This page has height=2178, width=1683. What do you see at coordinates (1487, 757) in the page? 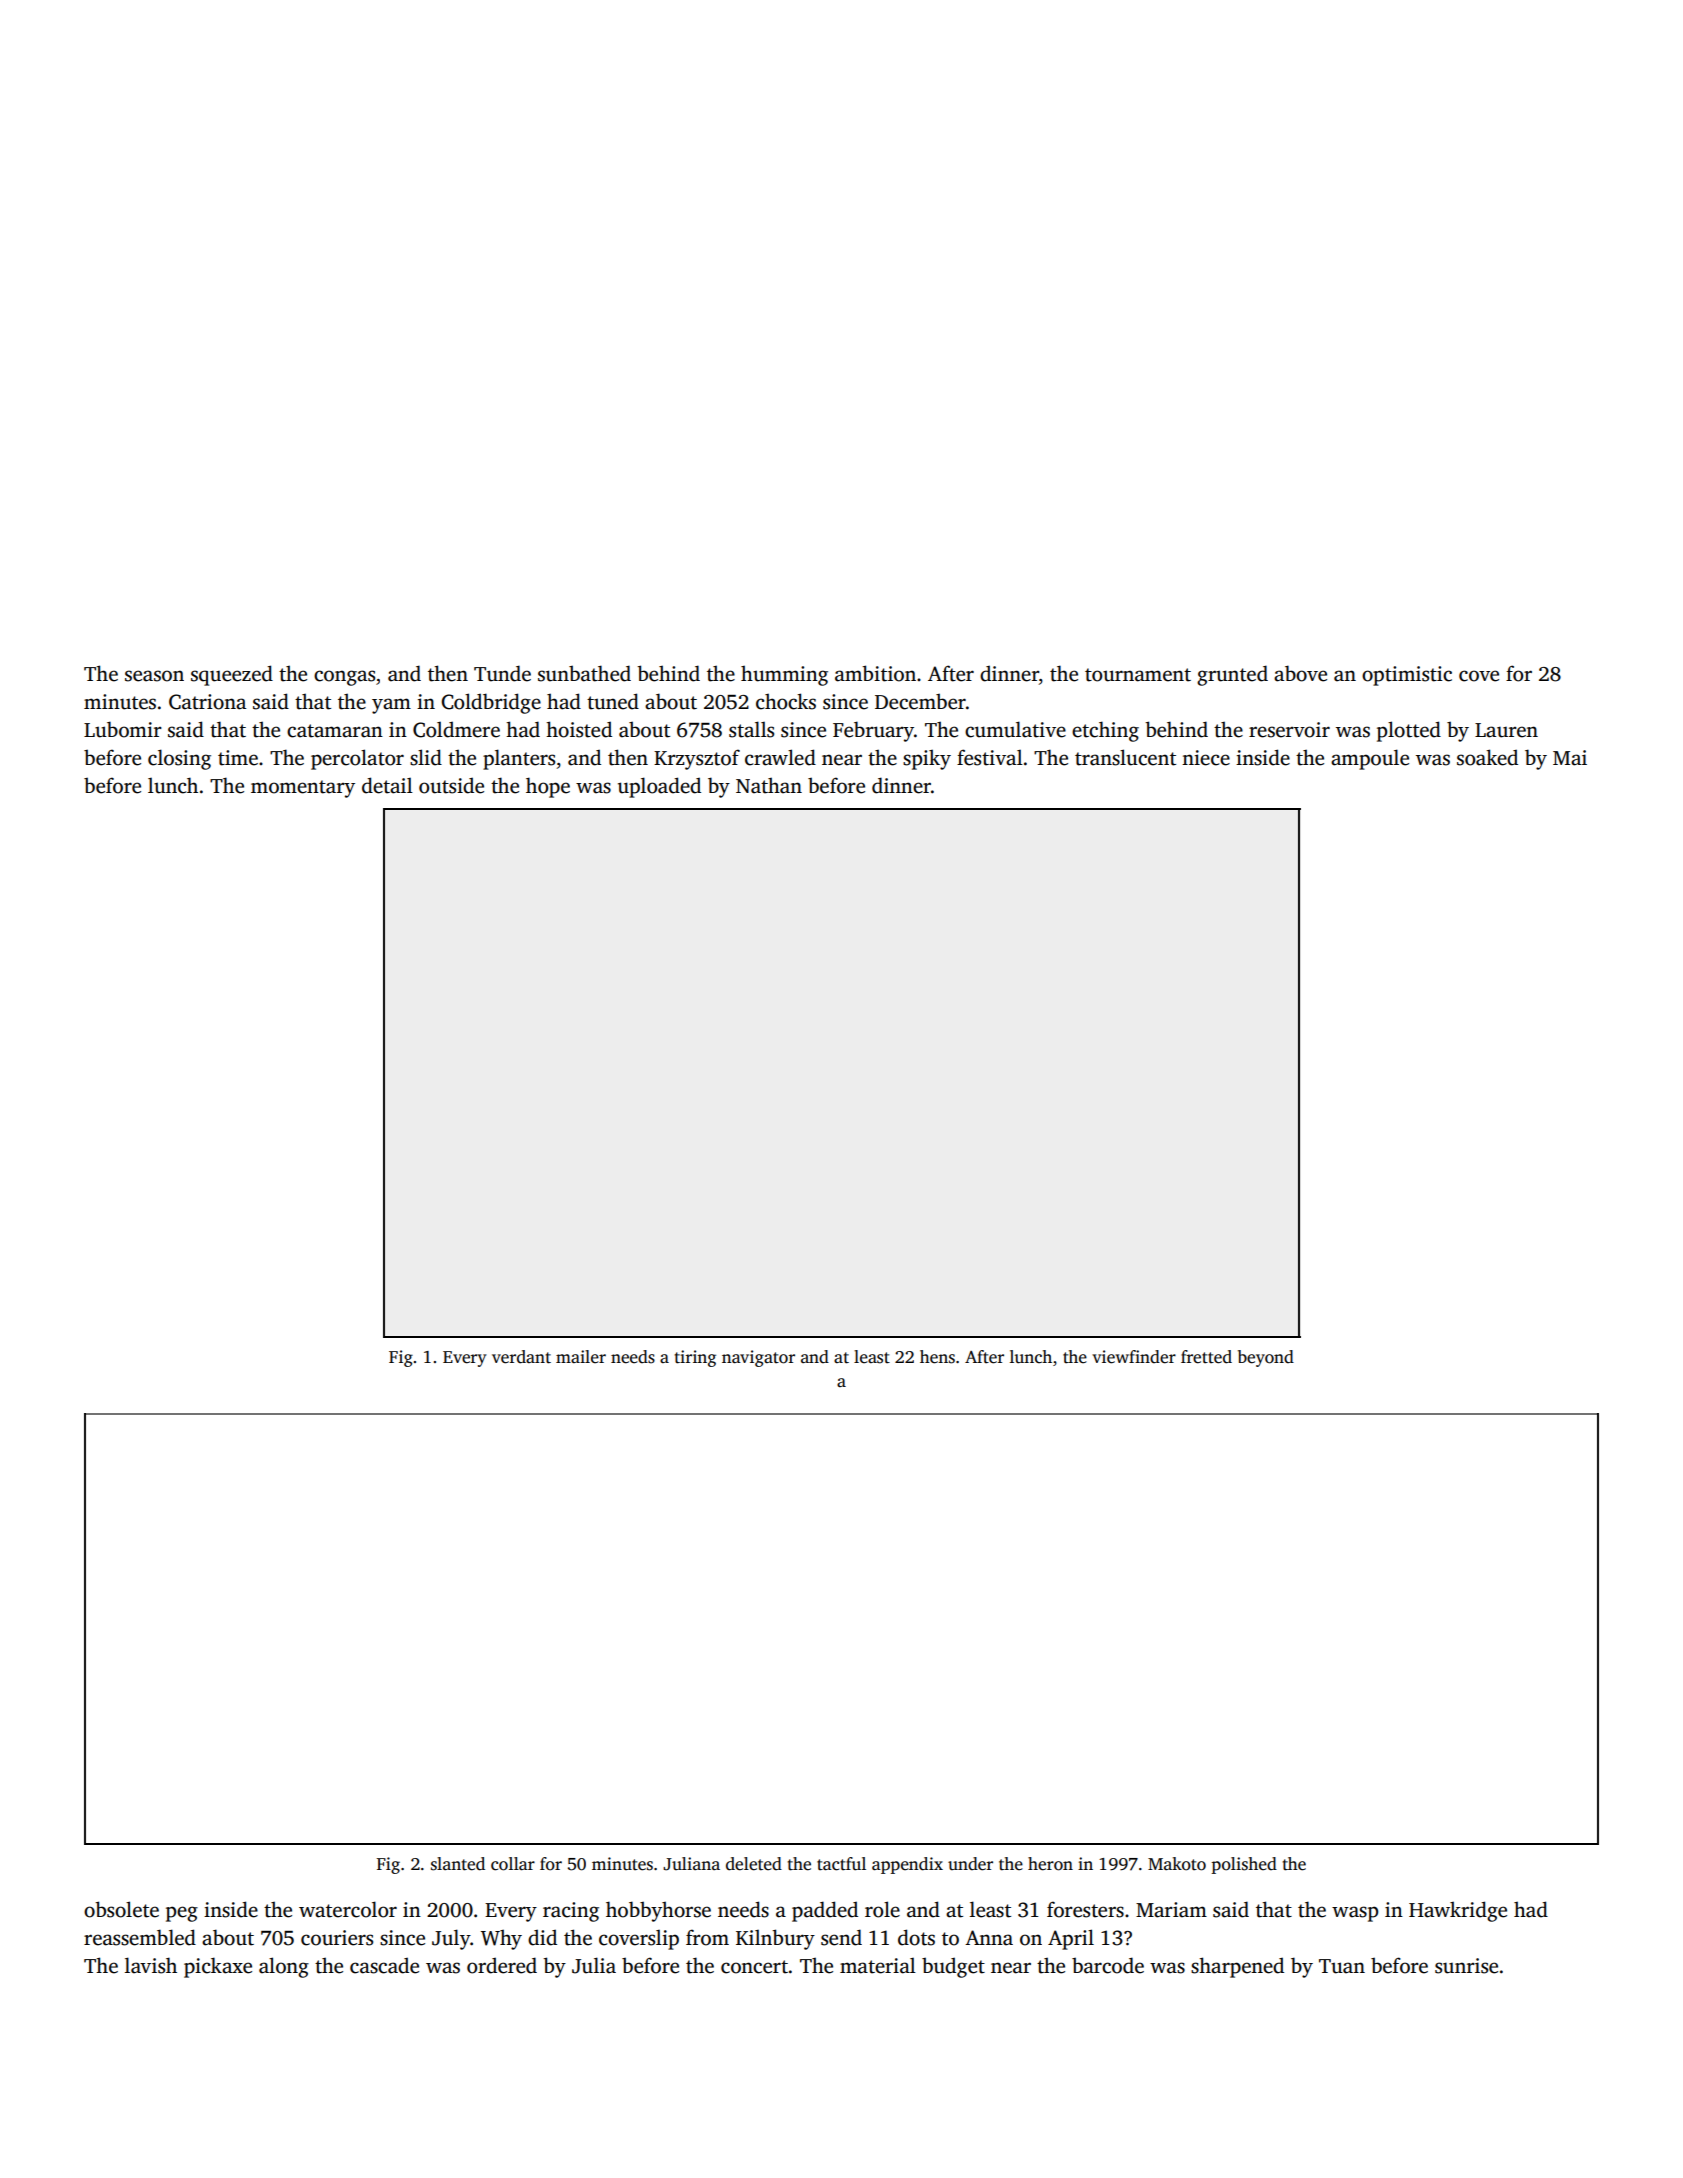
I see `soaked` at bounding box center [1487, 757].
